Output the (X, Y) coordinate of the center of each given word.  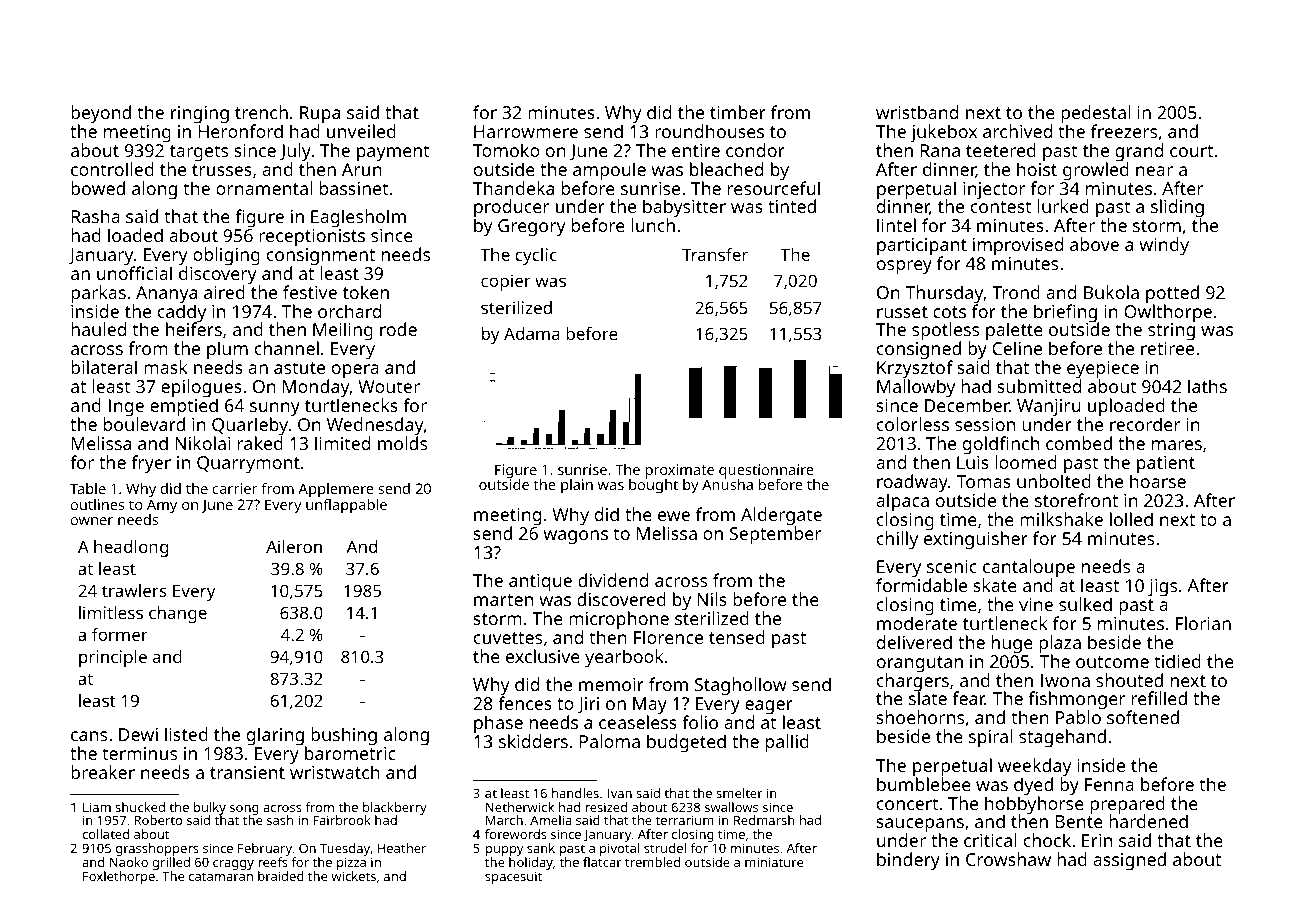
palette (1014, 332)
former (120, 634)
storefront (1076, 500)
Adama (532, 333)
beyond (101, 114)
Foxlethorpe (119, 877)
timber (738, 112)
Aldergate (781, 516)
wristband (917, 112)
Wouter (389, 386)
